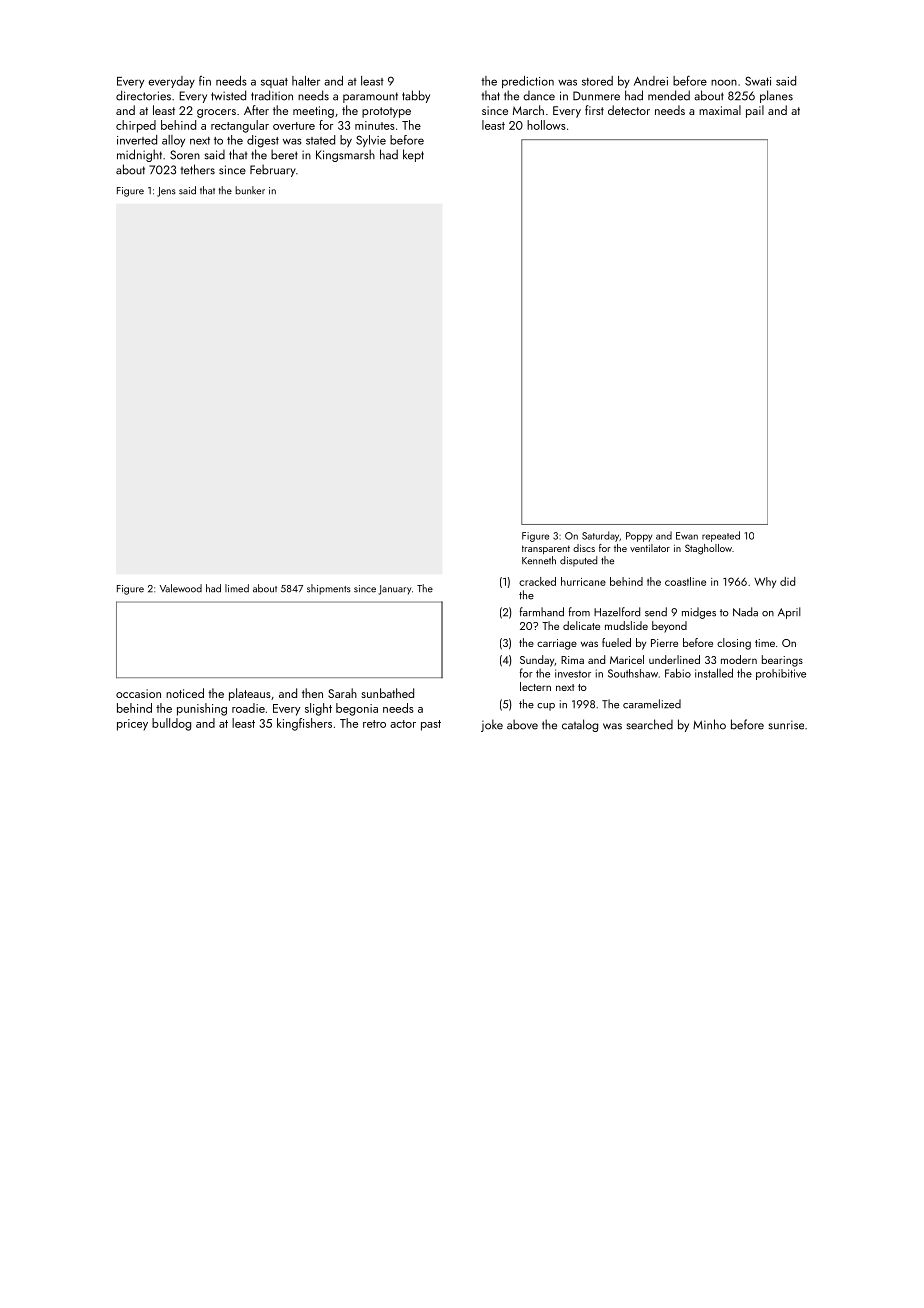 The height and width of the image is (1308, 924). What do you see at coordinates (639, 537) in the image?
I see `Poppy` at bounding box center [639, 537].
